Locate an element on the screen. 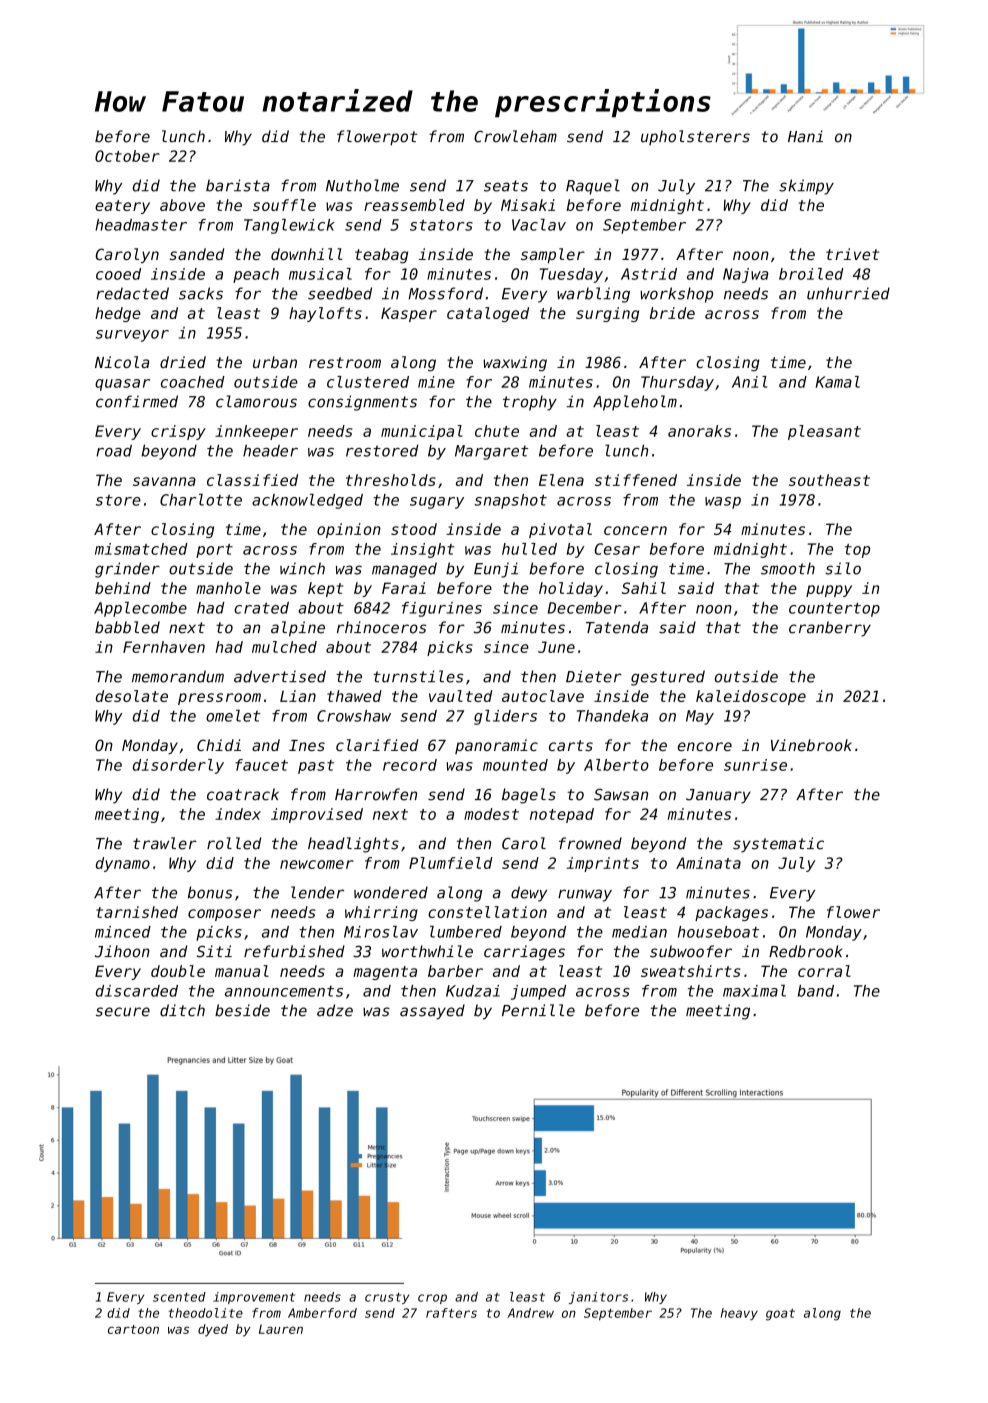 This screenshot has width=988, height=1403. Lauren is located at coordinates (281, 1329).
